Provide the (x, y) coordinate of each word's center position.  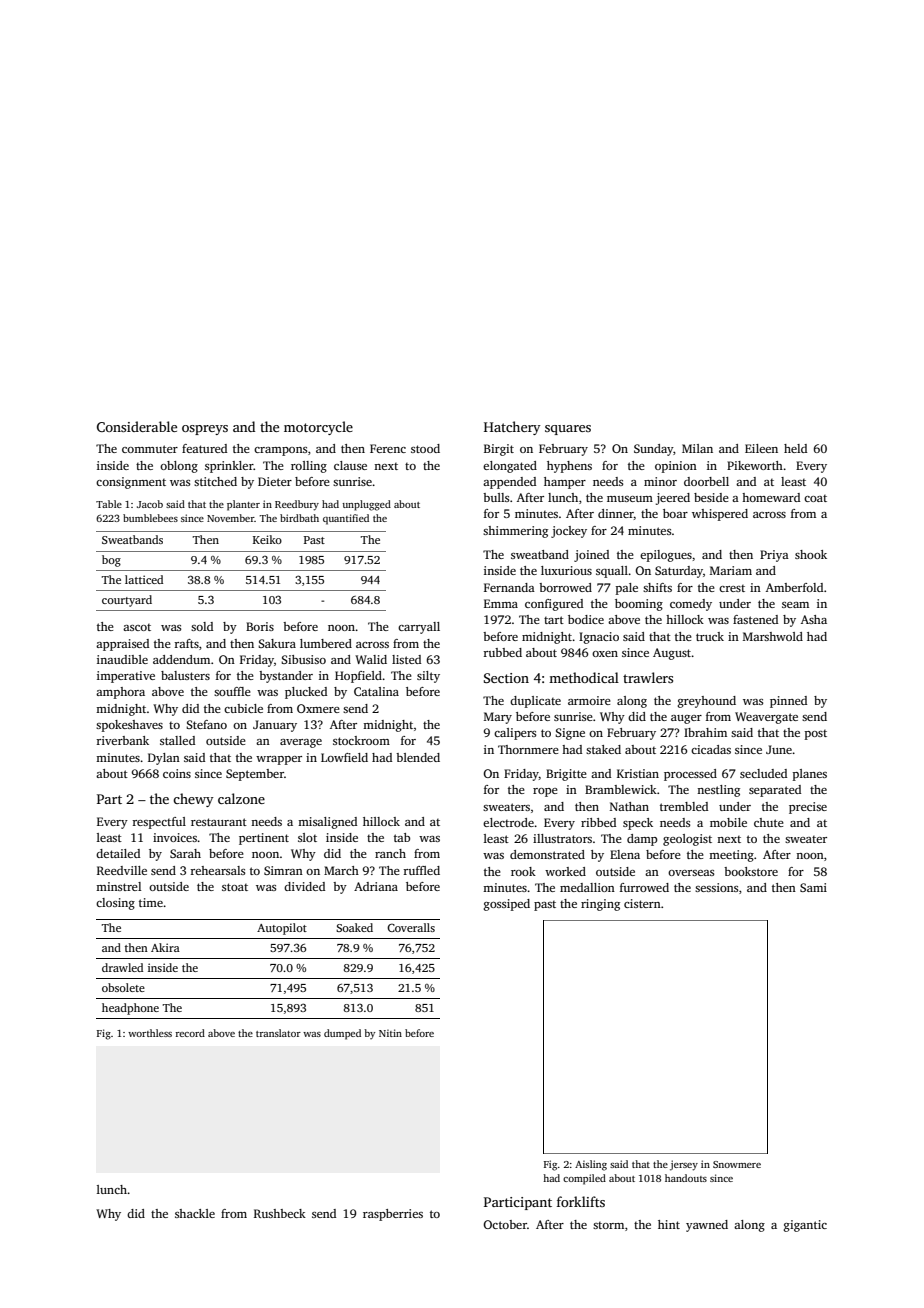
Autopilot (282, 929)
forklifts (581, 1201)
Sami (813, 887)
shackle (195, 1213)
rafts (186, 643)
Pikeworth (755, 465)
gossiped (507, 905)
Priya (774, 556)
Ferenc (388, 448)
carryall (419, 628)
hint (669, 1224)
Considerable (137, 426)
